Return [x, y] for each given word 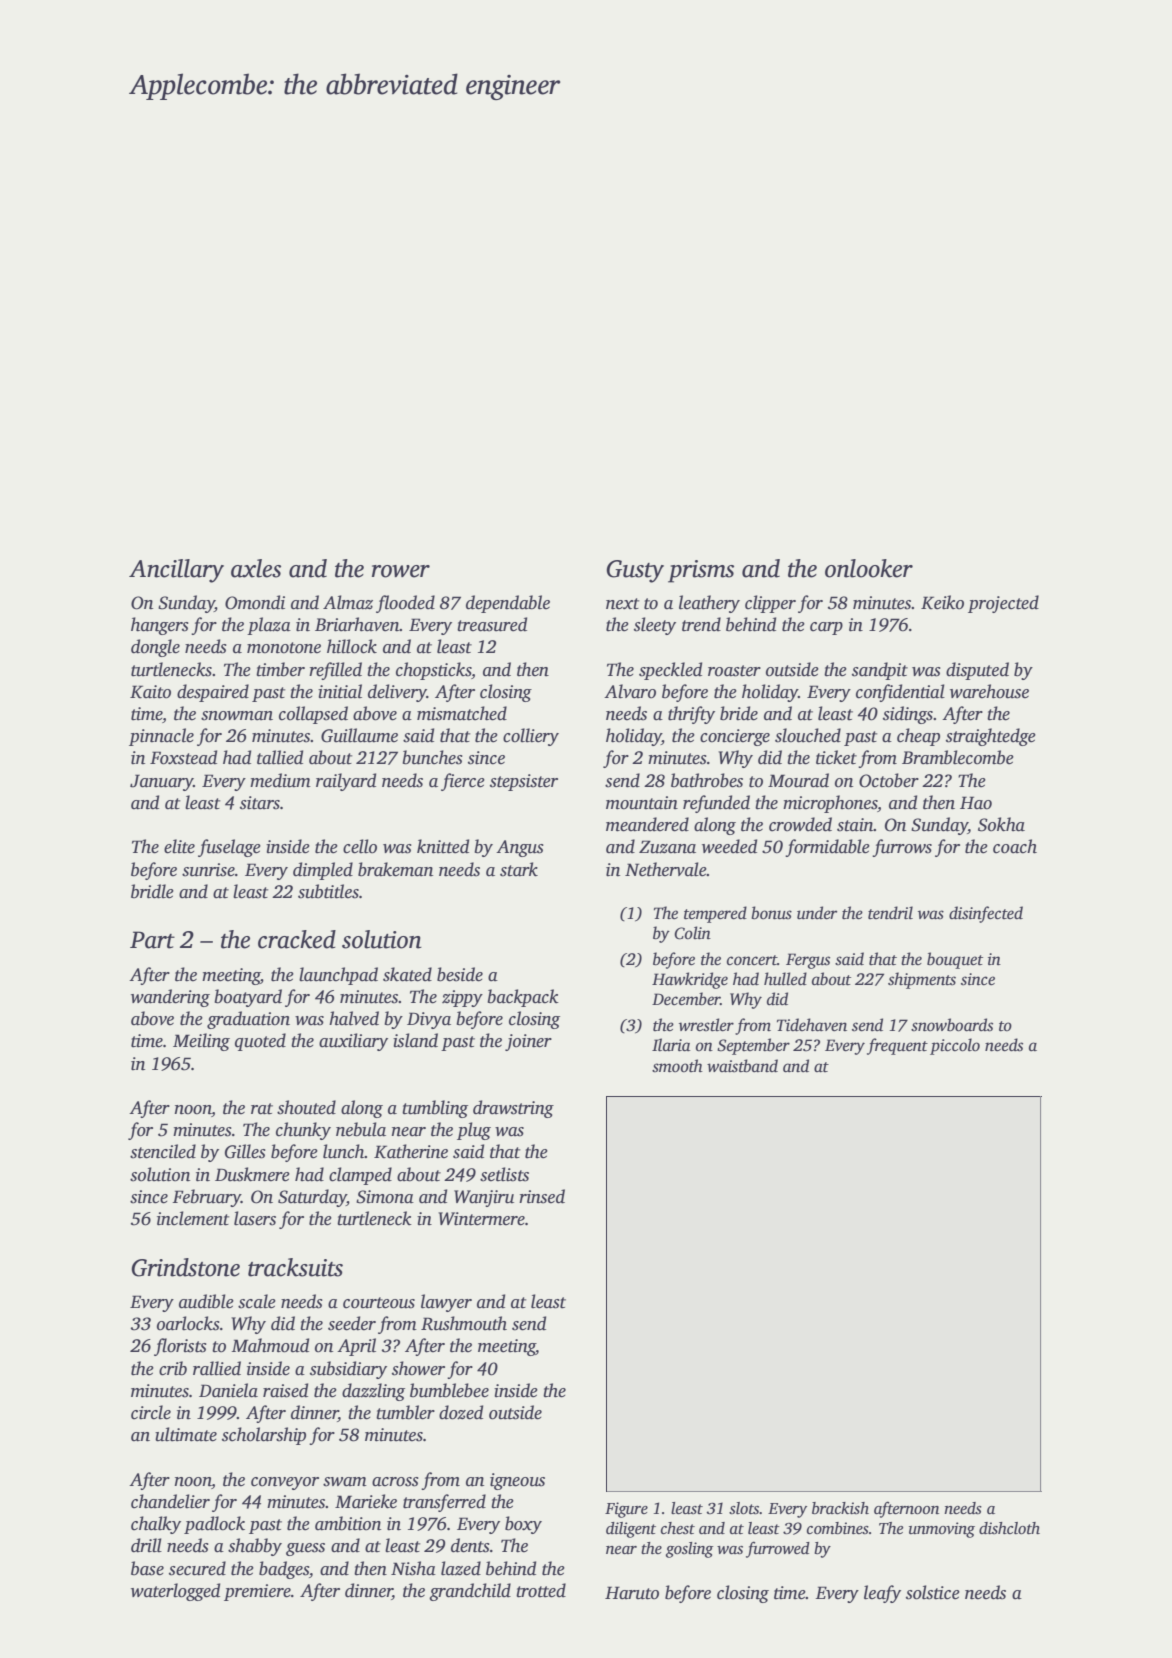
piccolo [955, 1046]
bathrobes [707, 780]
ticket [836, 757]
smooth [677, 1066]
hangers [160, 626]
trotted [541, 1590]
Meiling [201, 1042]
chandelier [170, 1501]
